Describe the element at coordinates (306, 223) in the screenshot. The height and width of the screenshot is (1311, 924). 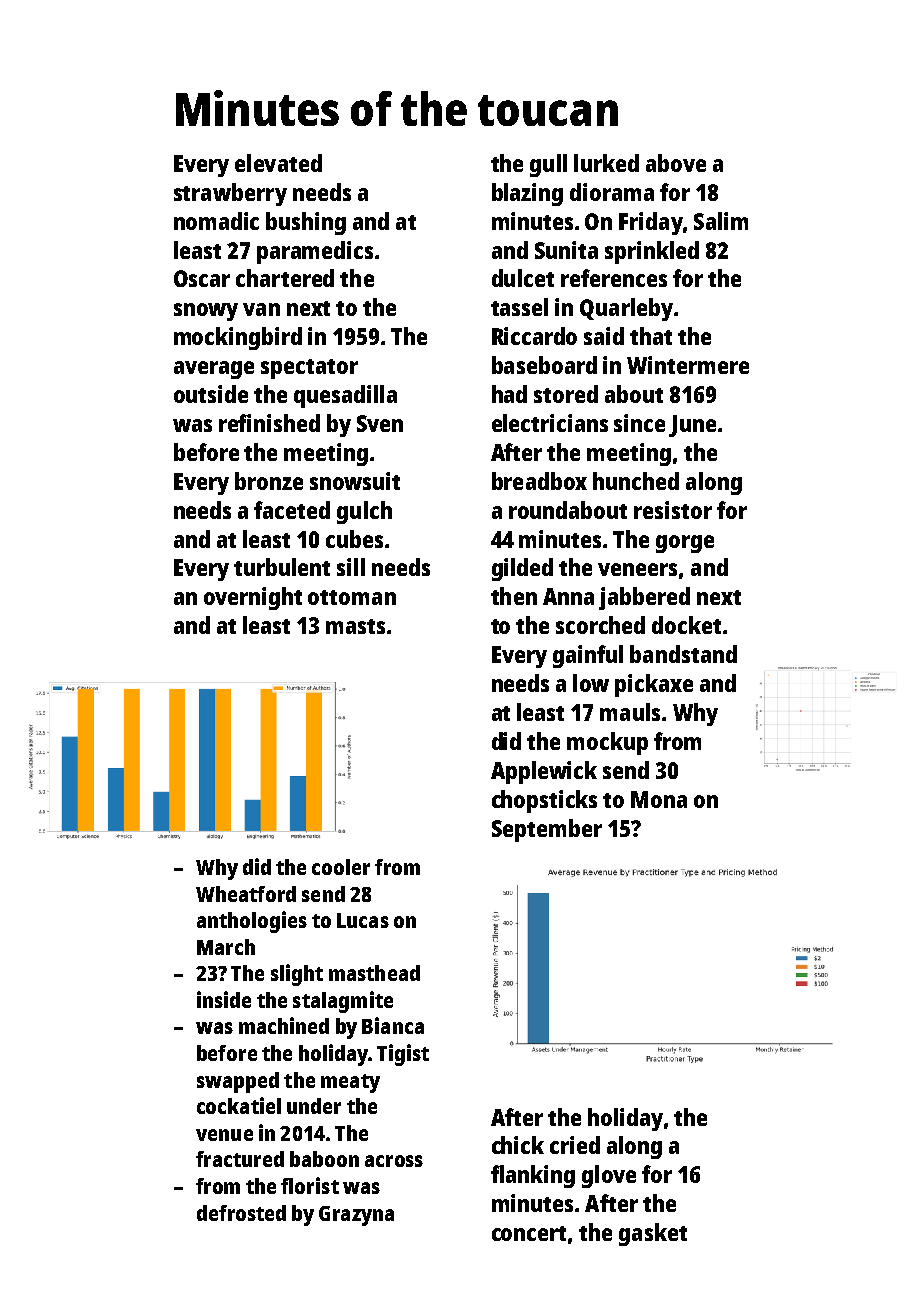
I see `bushing` at that location.
